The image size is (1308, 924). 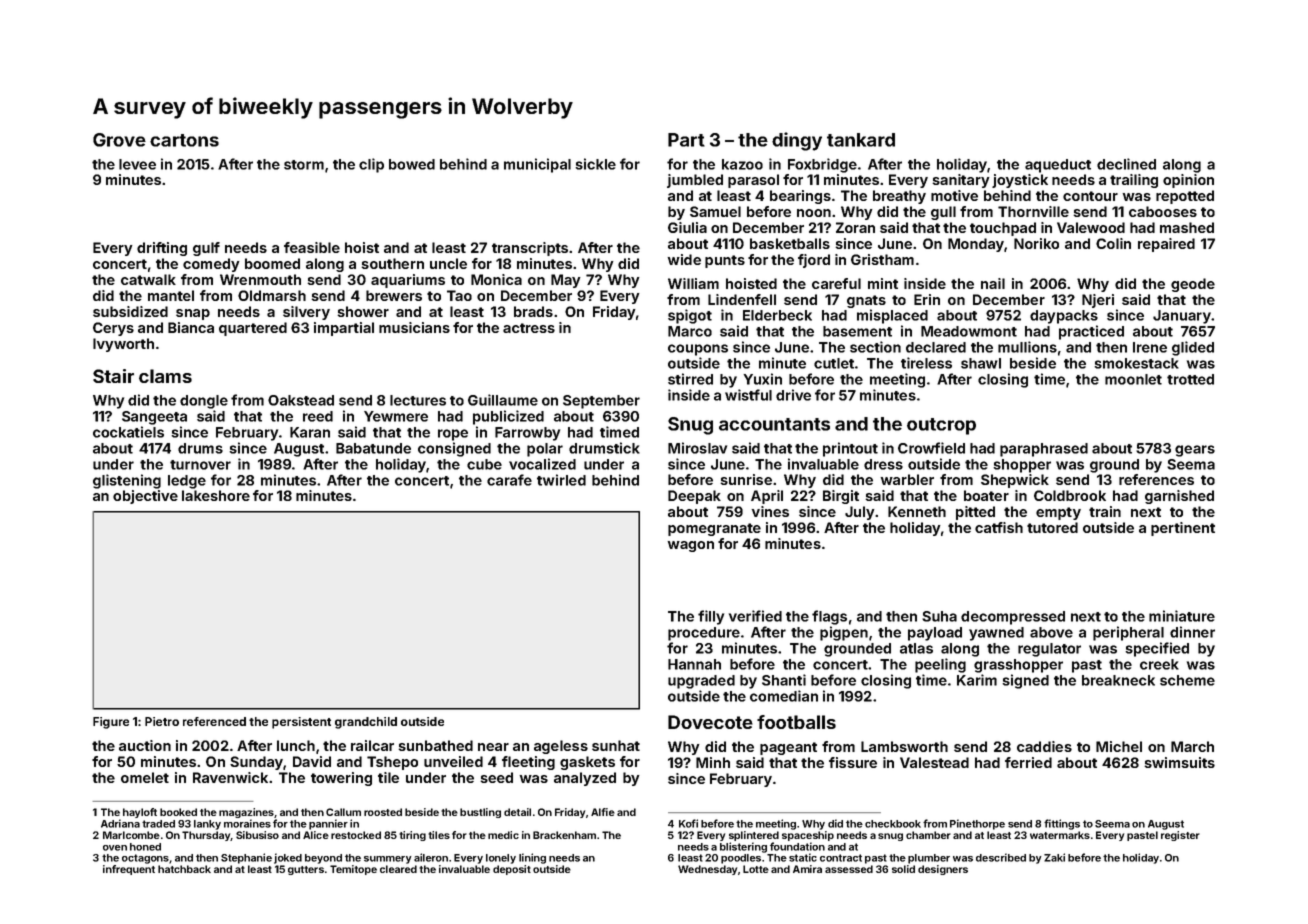 What do you see at coordinates (184, 869) in the page?
I see `hatchback` at bounding box center [184, 869].
